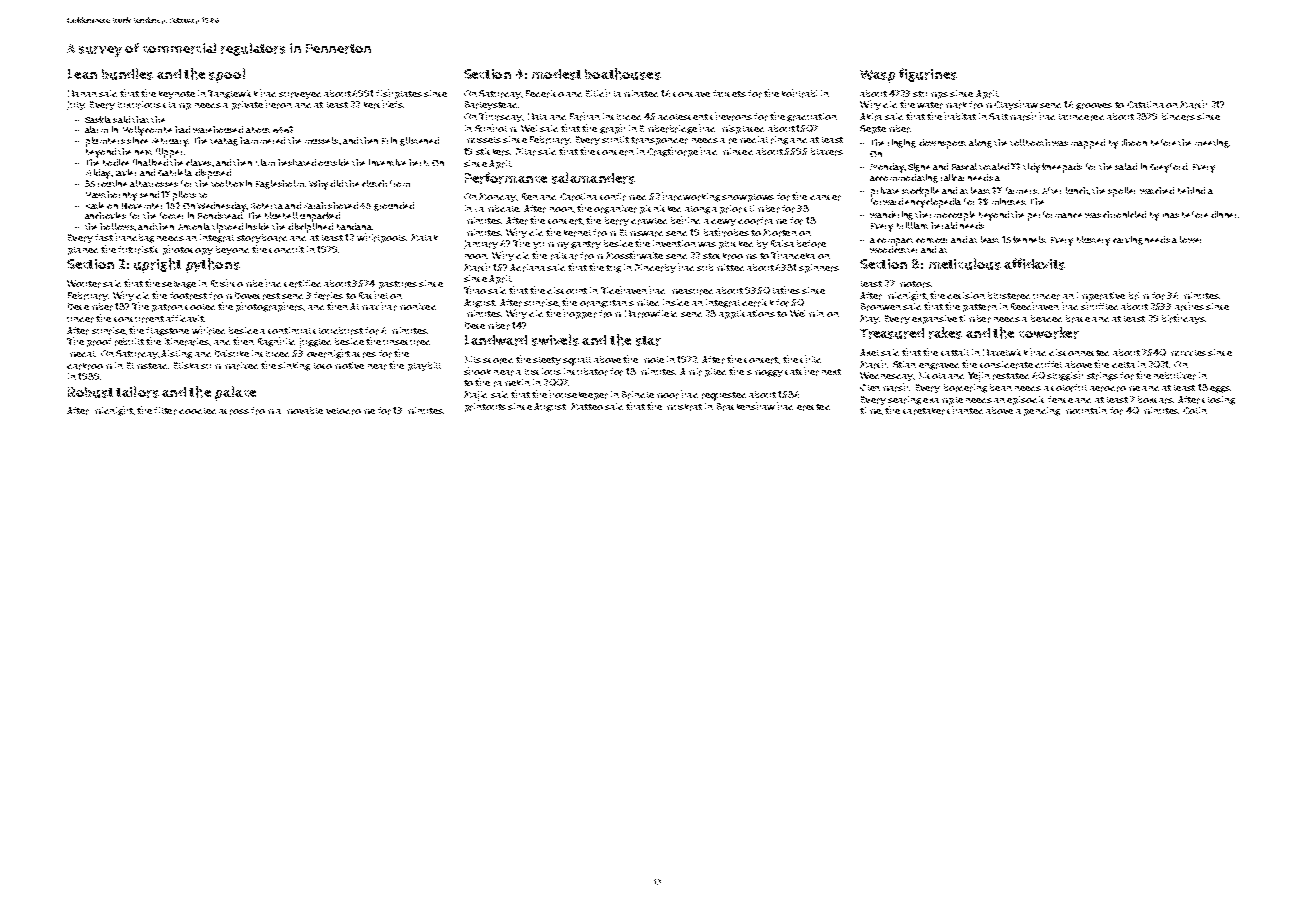 The width and height of the screenshot is (1308, 924). I want to click on Almaz, so click(364, 306).
